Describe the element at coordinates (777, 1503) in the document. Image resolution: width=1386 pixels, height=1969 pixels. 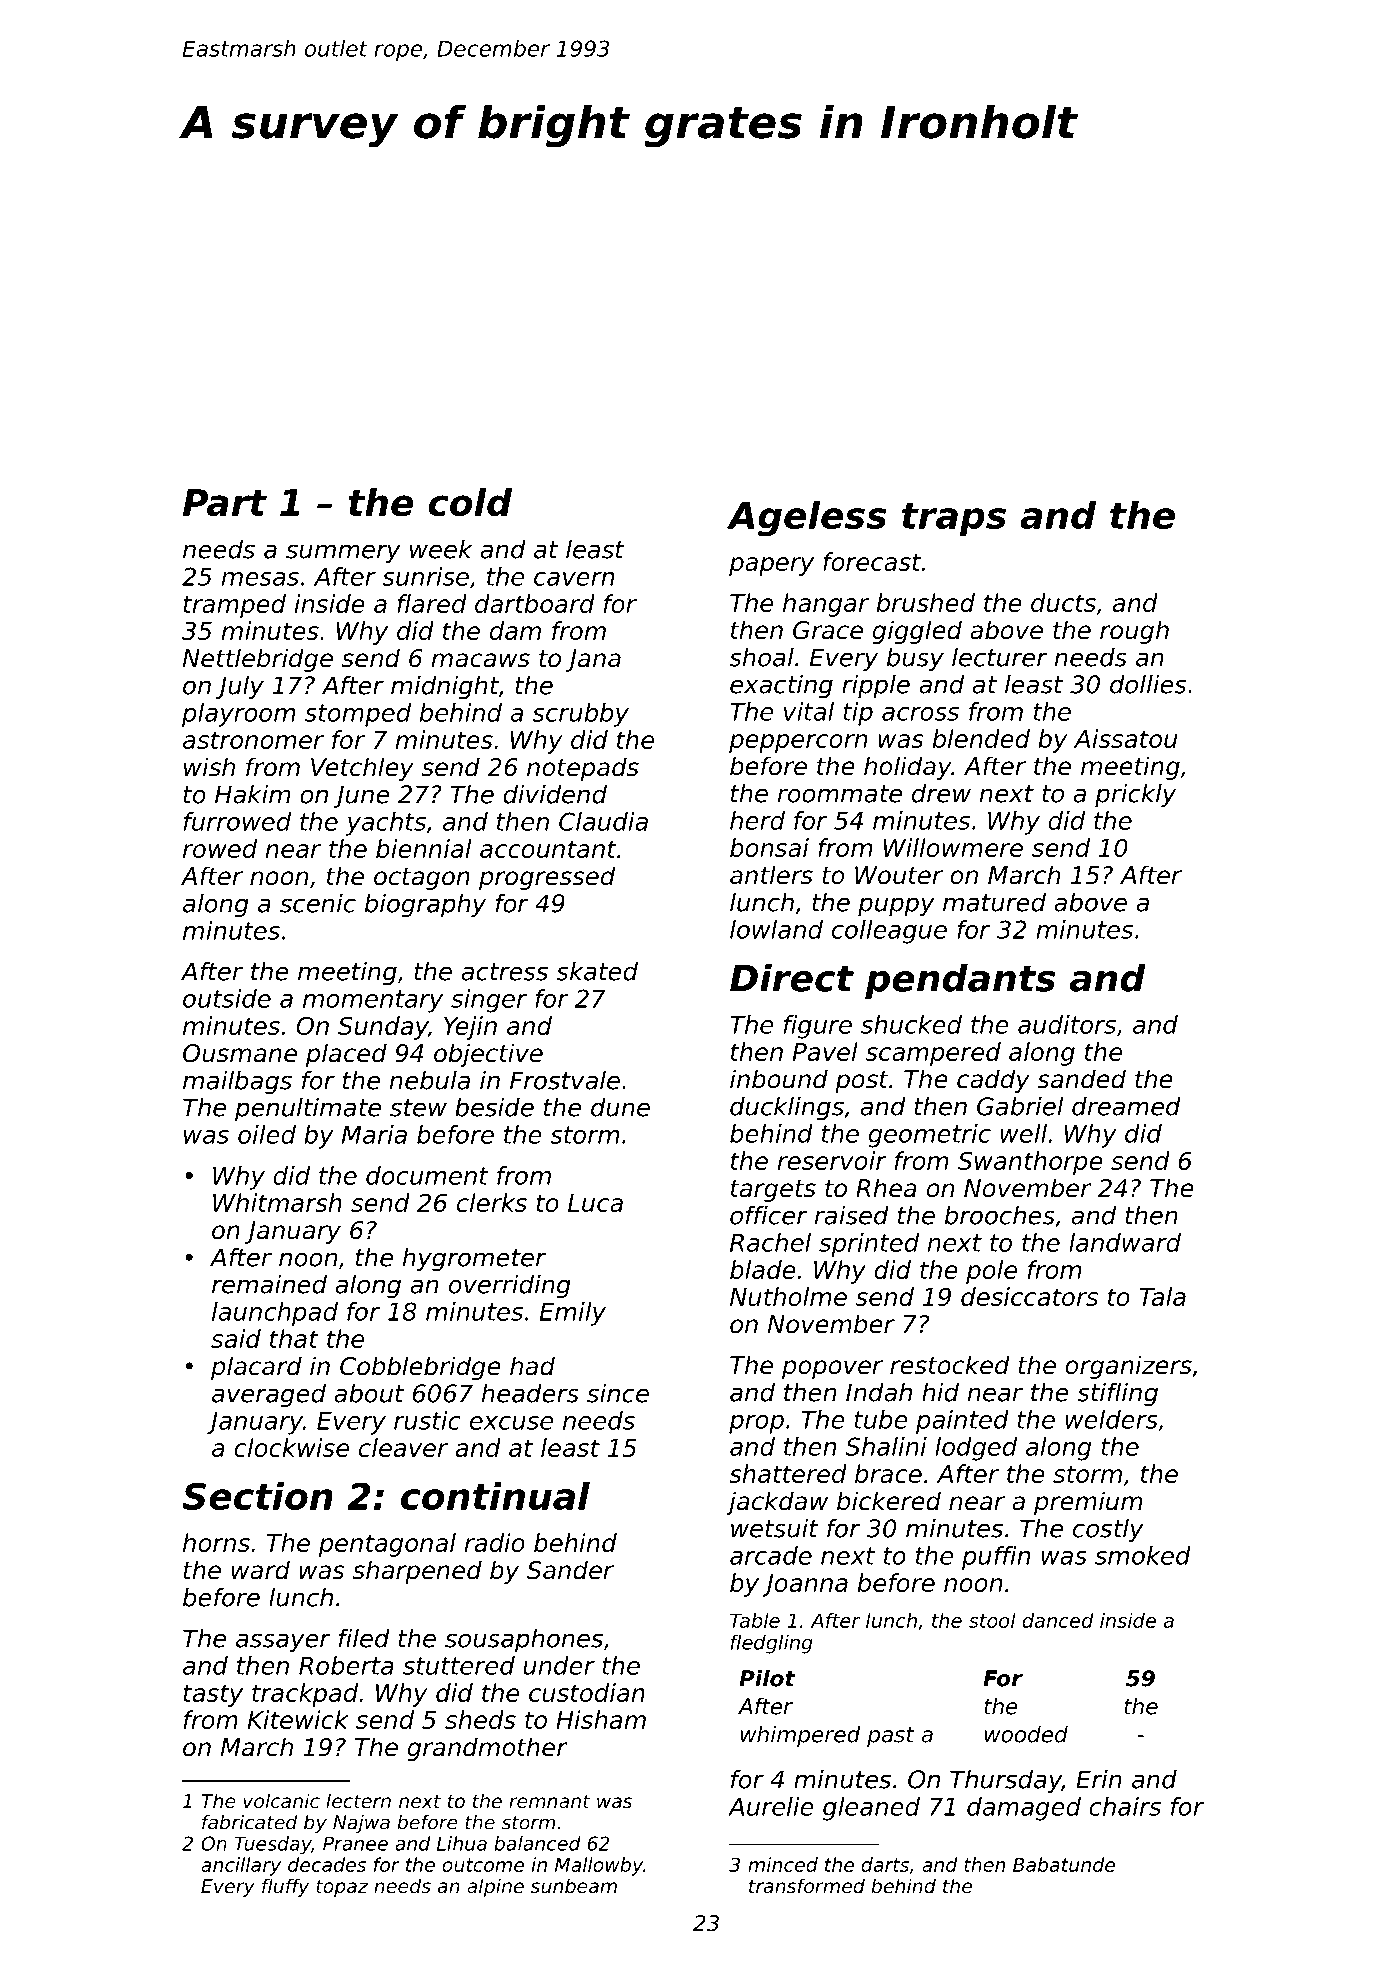
I see `jackdaw` at that location.
